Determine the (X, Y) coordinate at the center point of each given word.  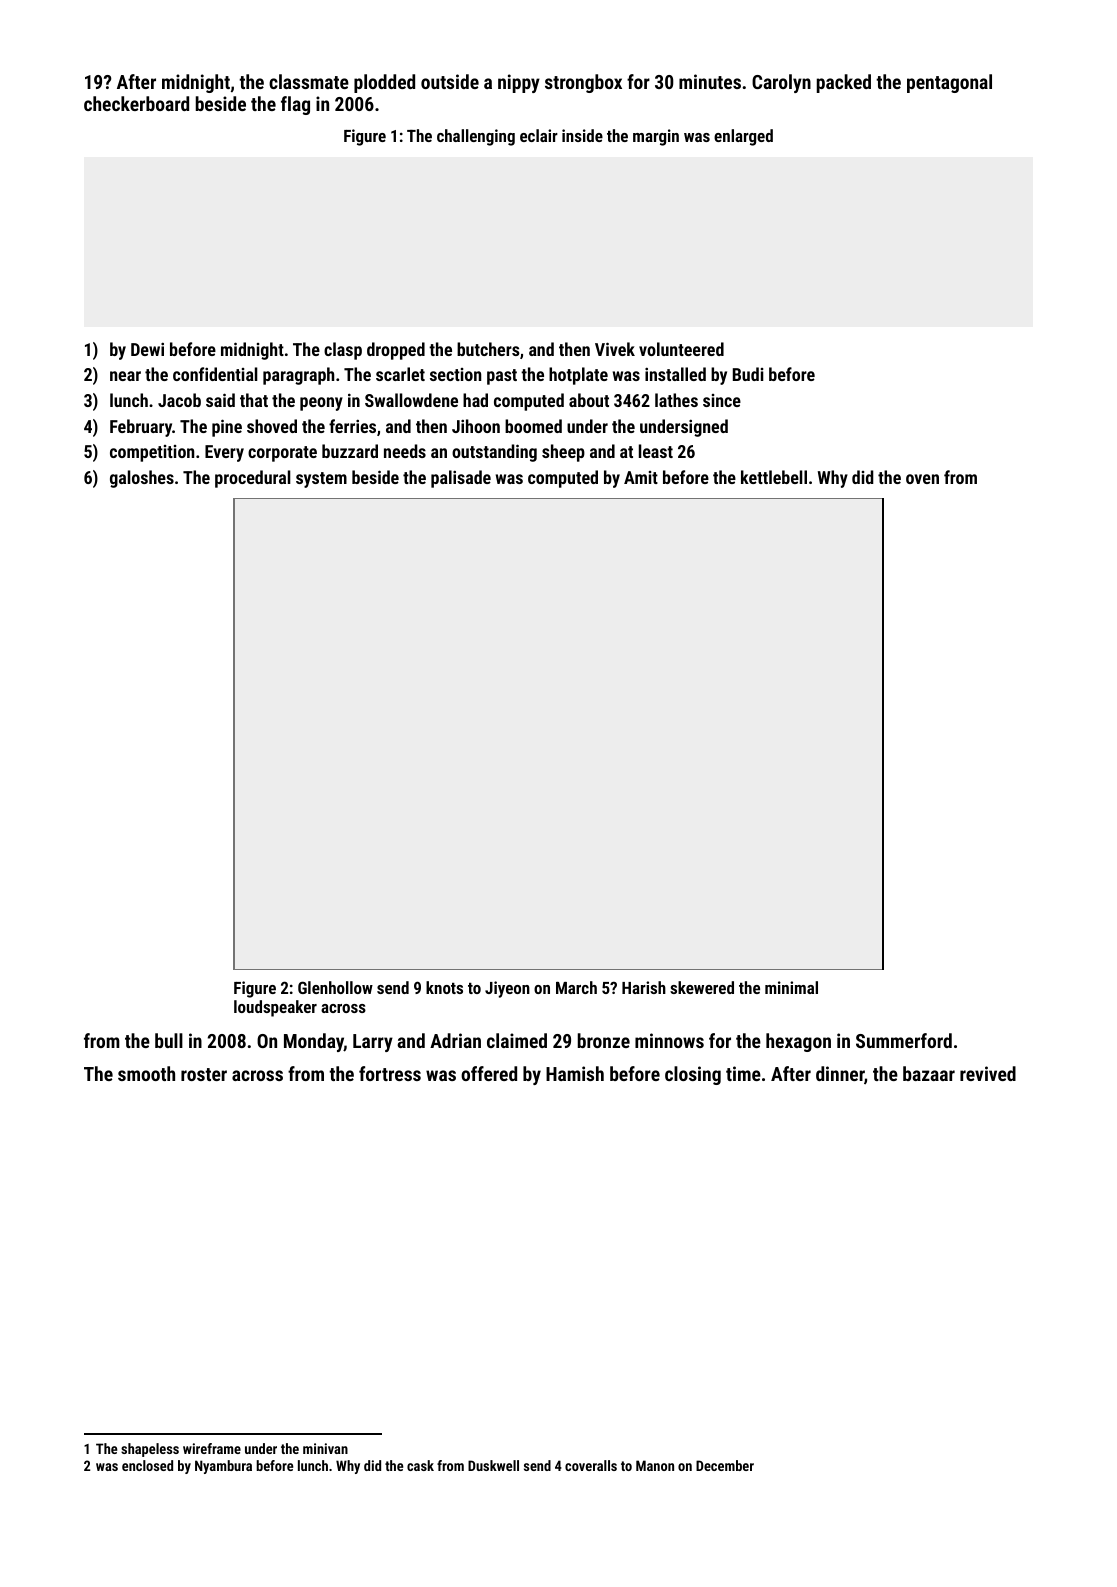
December (725, 1465)
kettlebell (774, 477)
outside (450, 81)
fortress (390, 1073)
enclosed (147, 1465)
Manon (655, 1465)
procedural (253, 479)
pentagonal (949, 83)
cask (420, 1465)
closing (693, 1075)
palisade (461, 479)
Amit (641, 477)
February (141, 428)
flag (295, 105)
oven (922, 479)
